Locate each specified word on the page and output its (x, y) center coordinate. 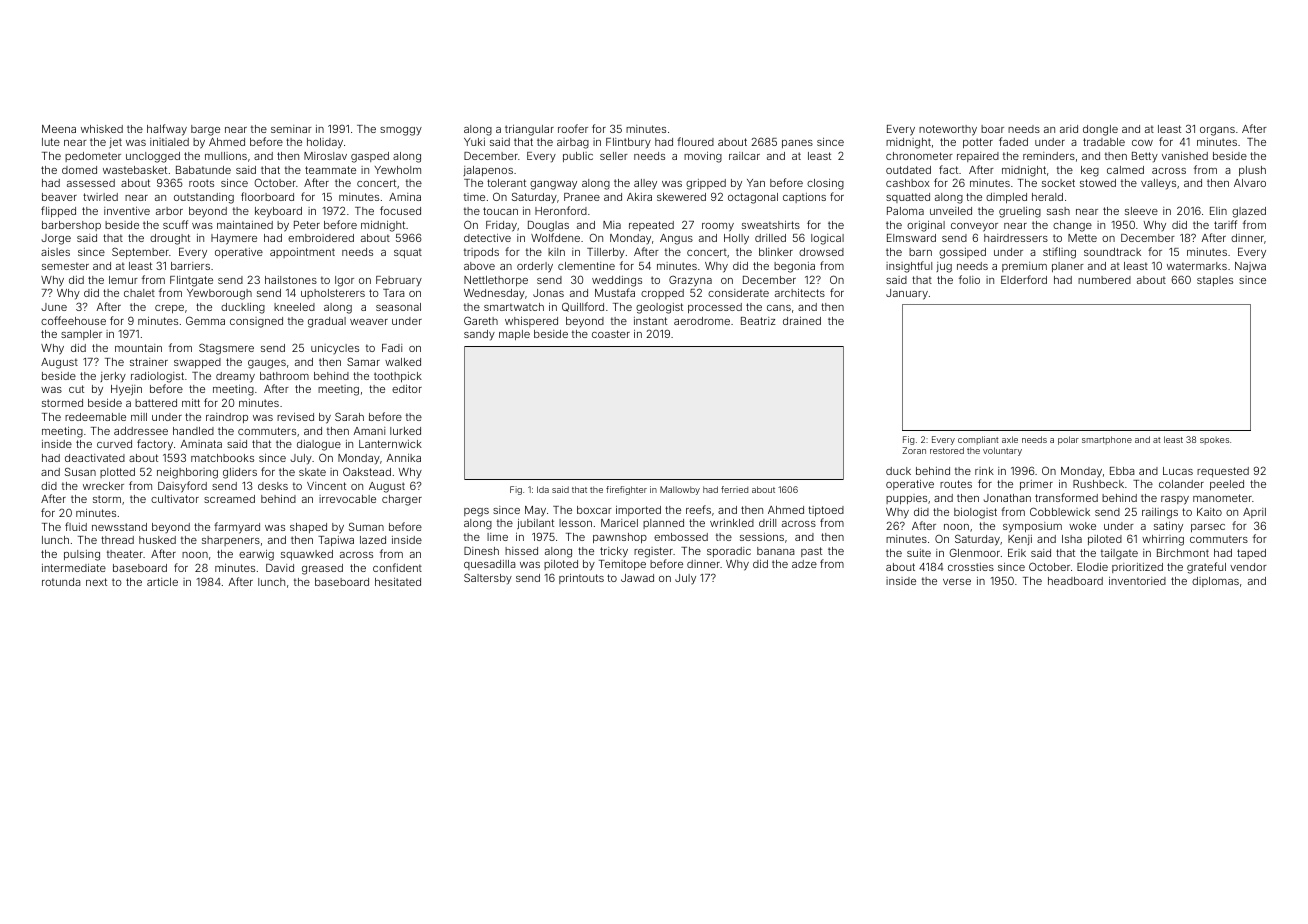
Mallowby (680, 490)
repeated (651, 226)
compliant (978, 440)
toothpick (398, 377)
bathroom (284, 376)
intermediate (74, 568)
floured (695, 141)
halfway (167, 130)
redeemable (95, 417)
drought (170, 239)
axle (1010, 439)
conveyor (974, 227)
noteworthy (948, 130)
